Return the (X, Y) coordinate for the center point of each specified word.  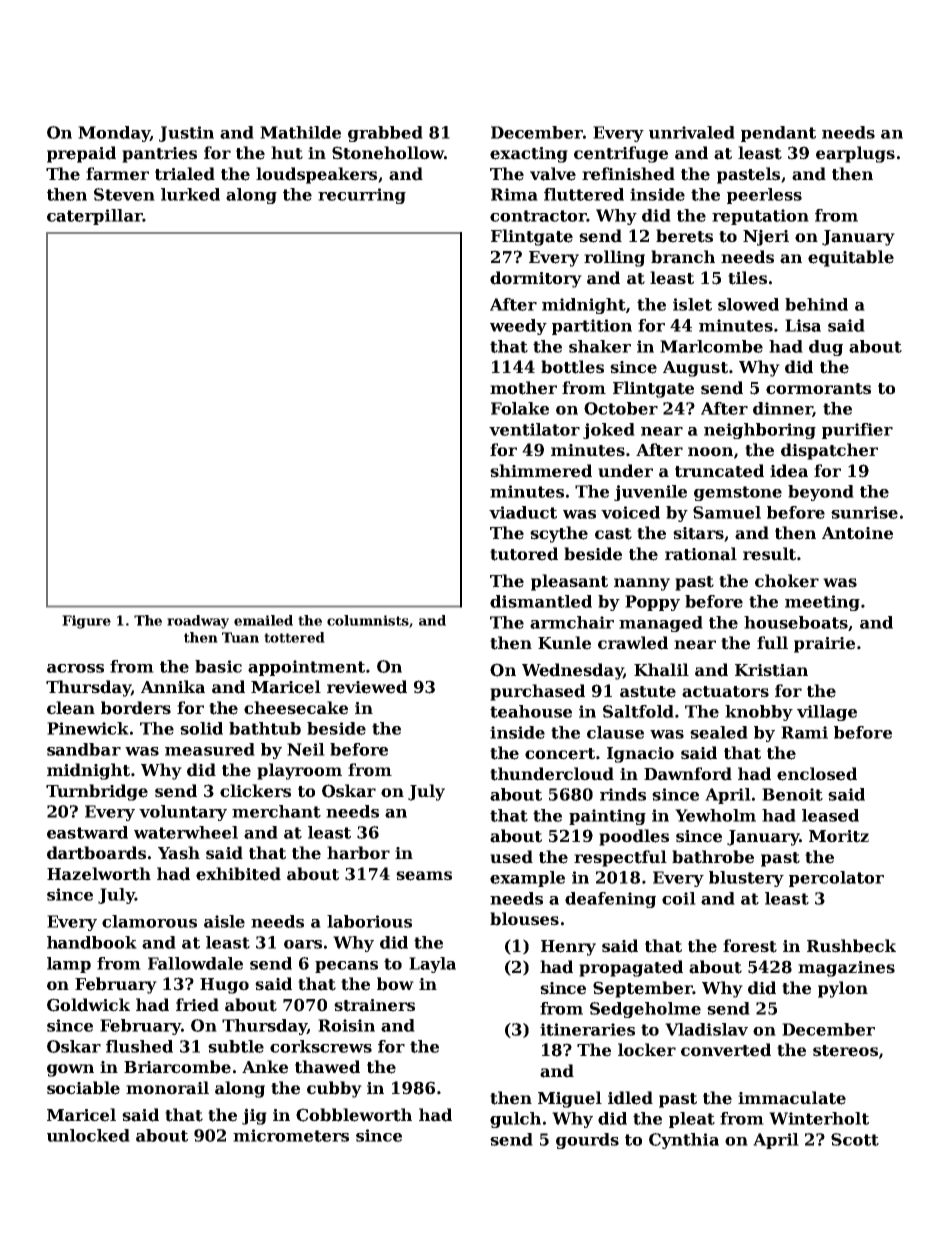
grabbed (385, 134)
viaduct (523, 512)
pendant (778, 134)
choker (787, 581)
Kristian (771, 670)
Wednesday (572, 671)
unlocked (88, 1135)
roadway (198, 622)
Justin (186, 134)
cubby (334, 1089)
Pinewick (88, 728)
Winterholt (819, 1118)
